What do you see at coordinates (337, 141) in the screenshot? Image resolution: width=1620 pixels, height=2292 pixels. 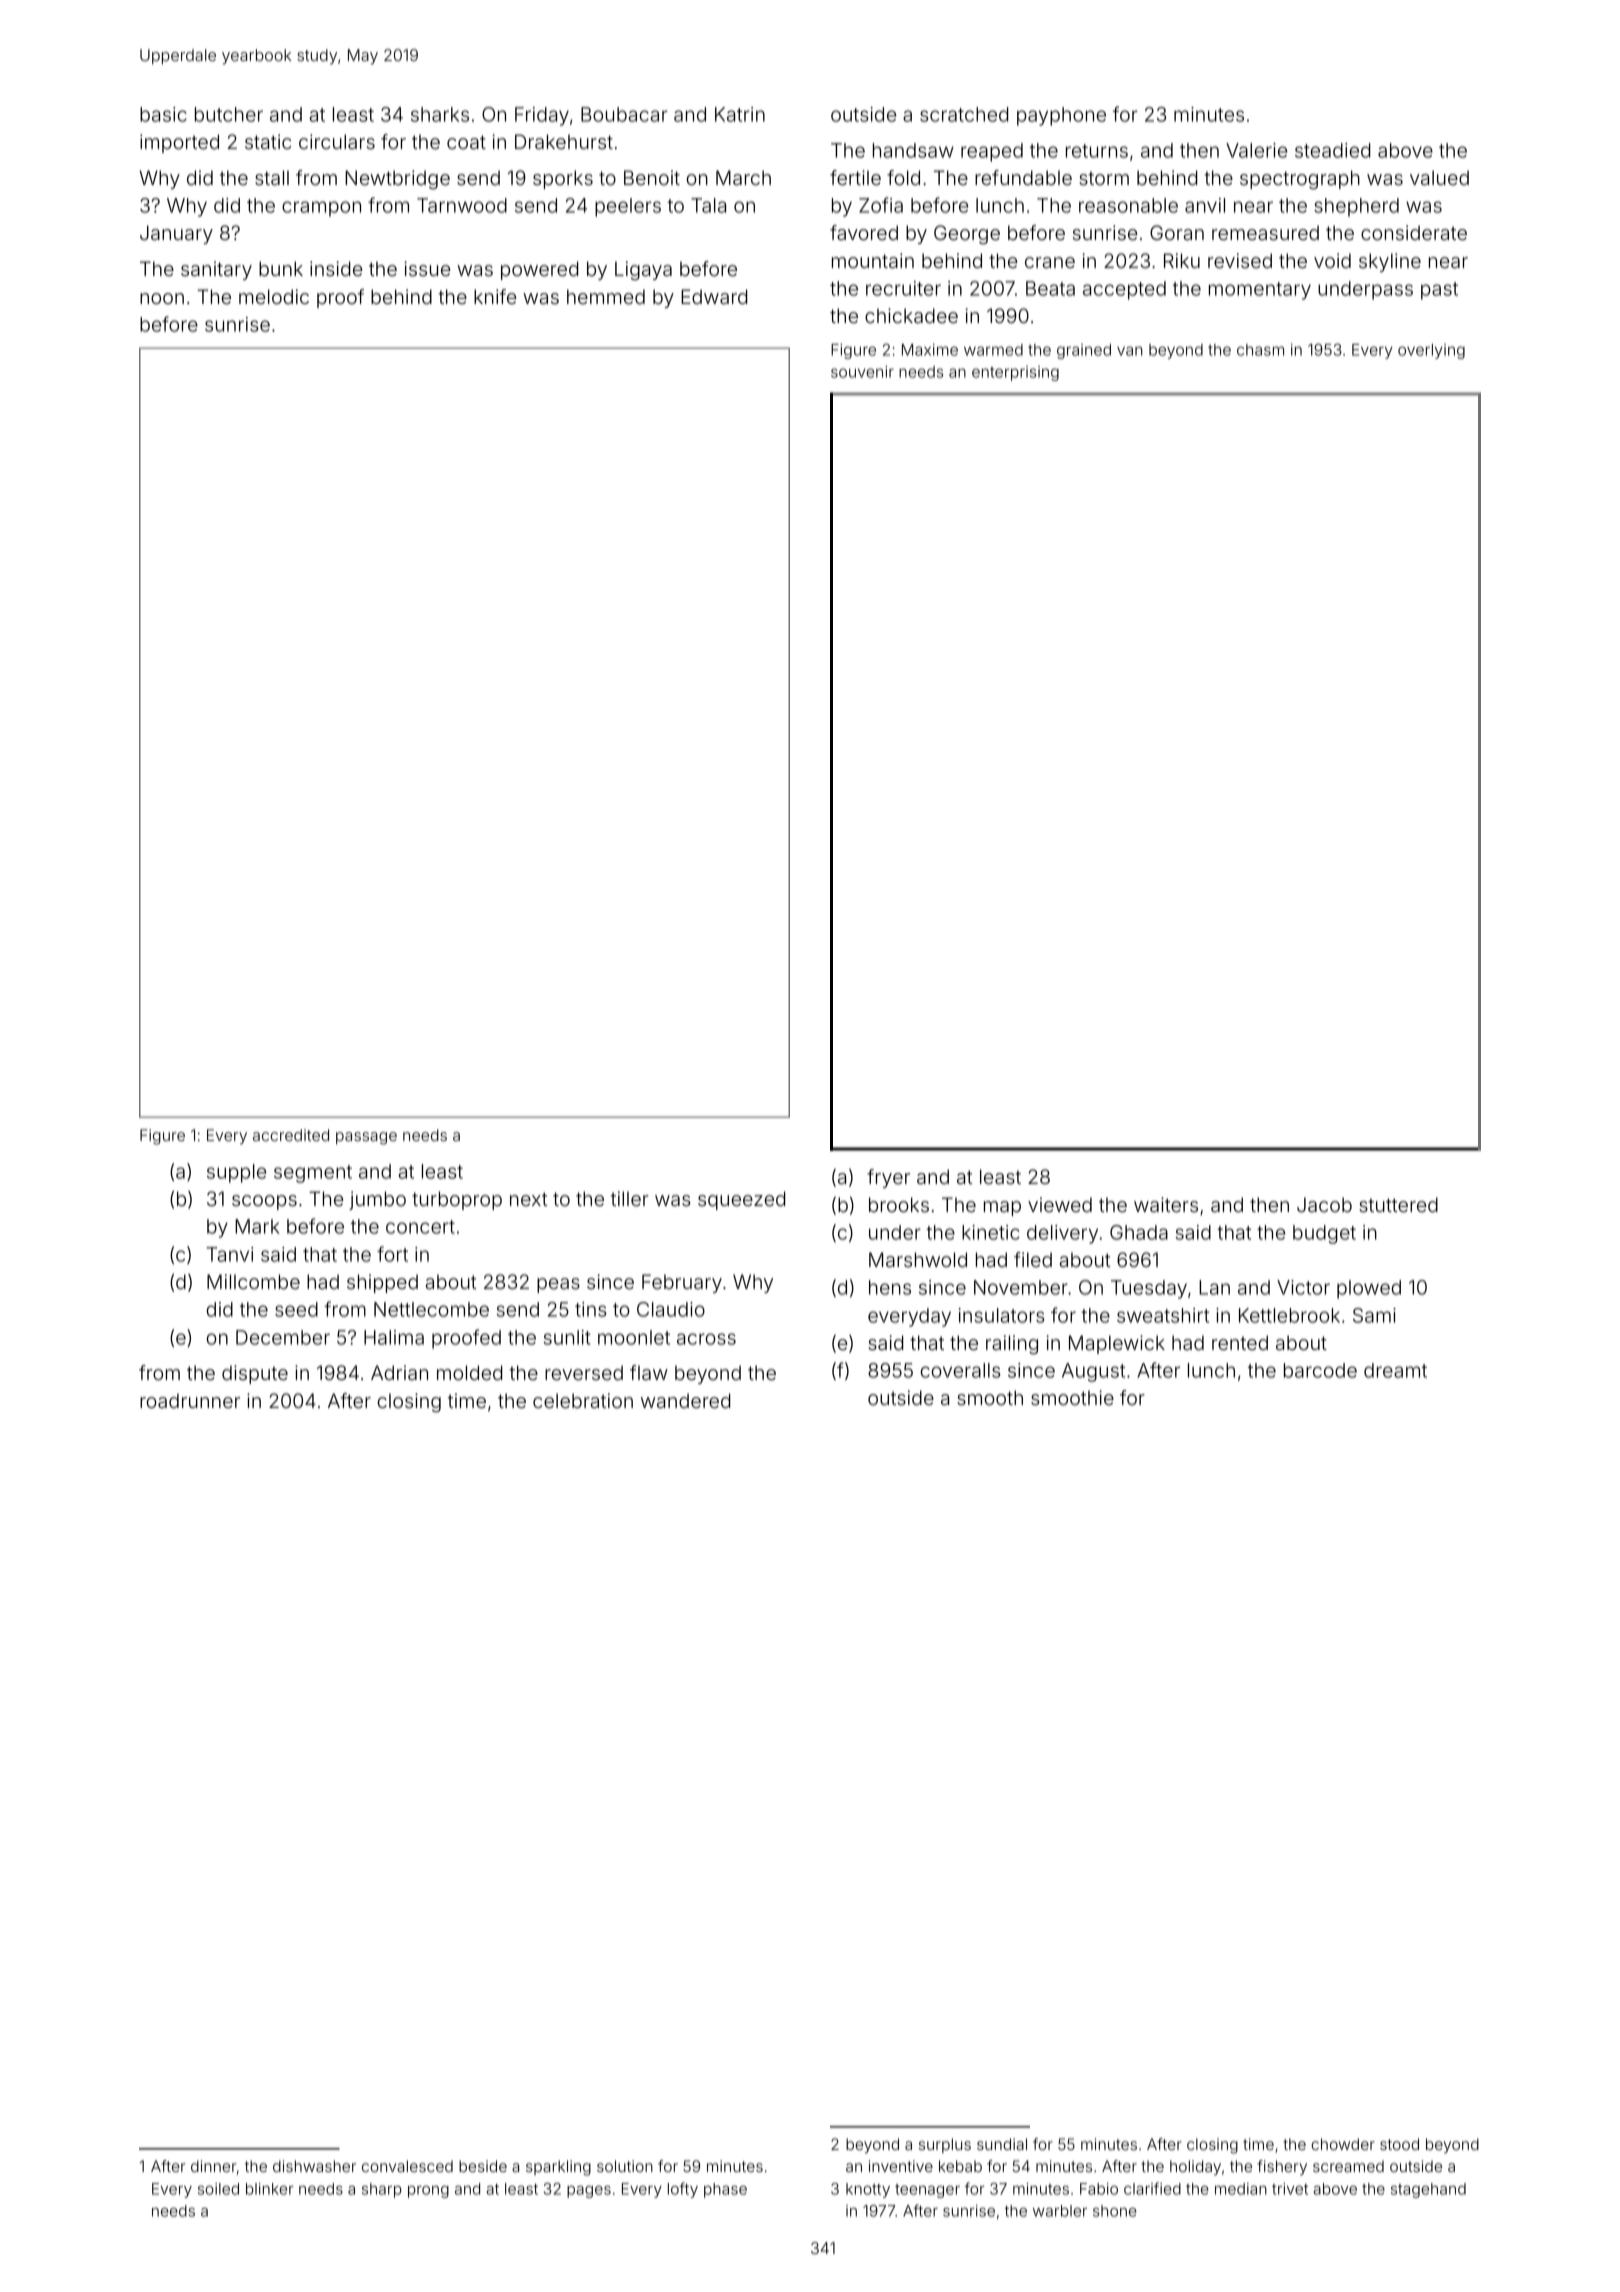 I see `circulars` at bounding box center [337, 141].
